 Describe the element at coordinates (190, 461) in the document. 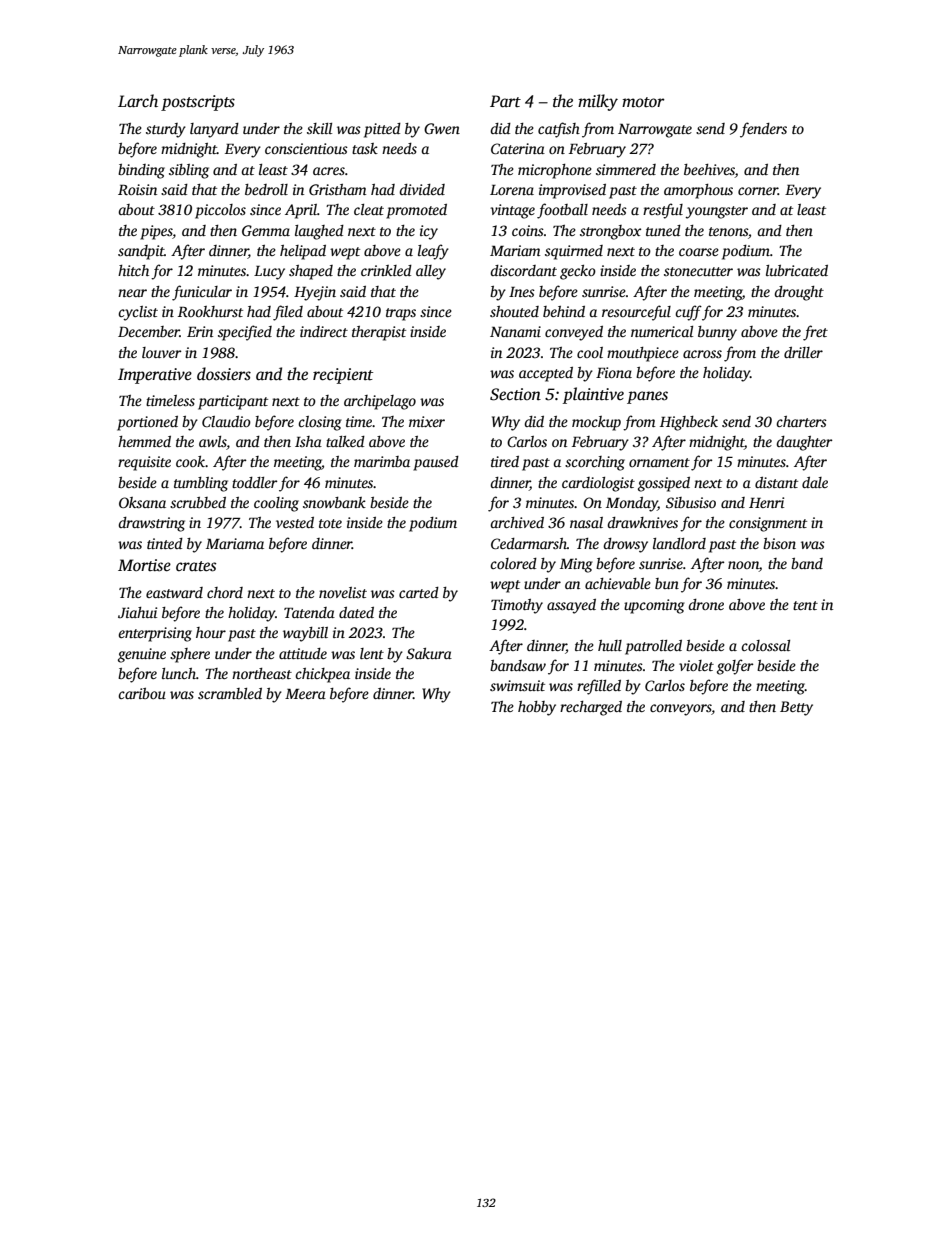

I see `cook` at that location.
